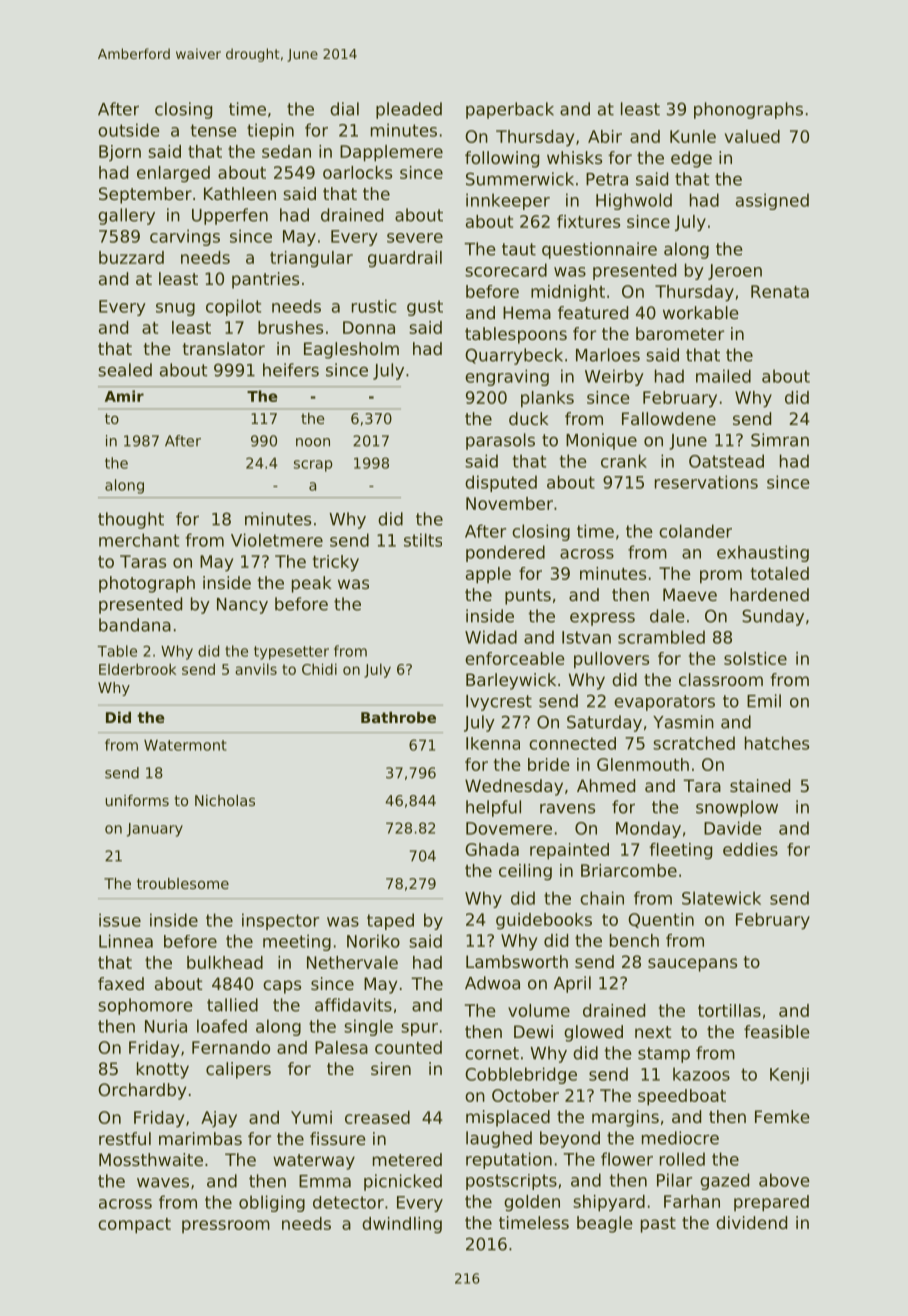 Image resolution: width=908 pixels, height=1316 pixels. Describe the element at coordinates (185, 237) in the page. I see `carvings` at that location.
